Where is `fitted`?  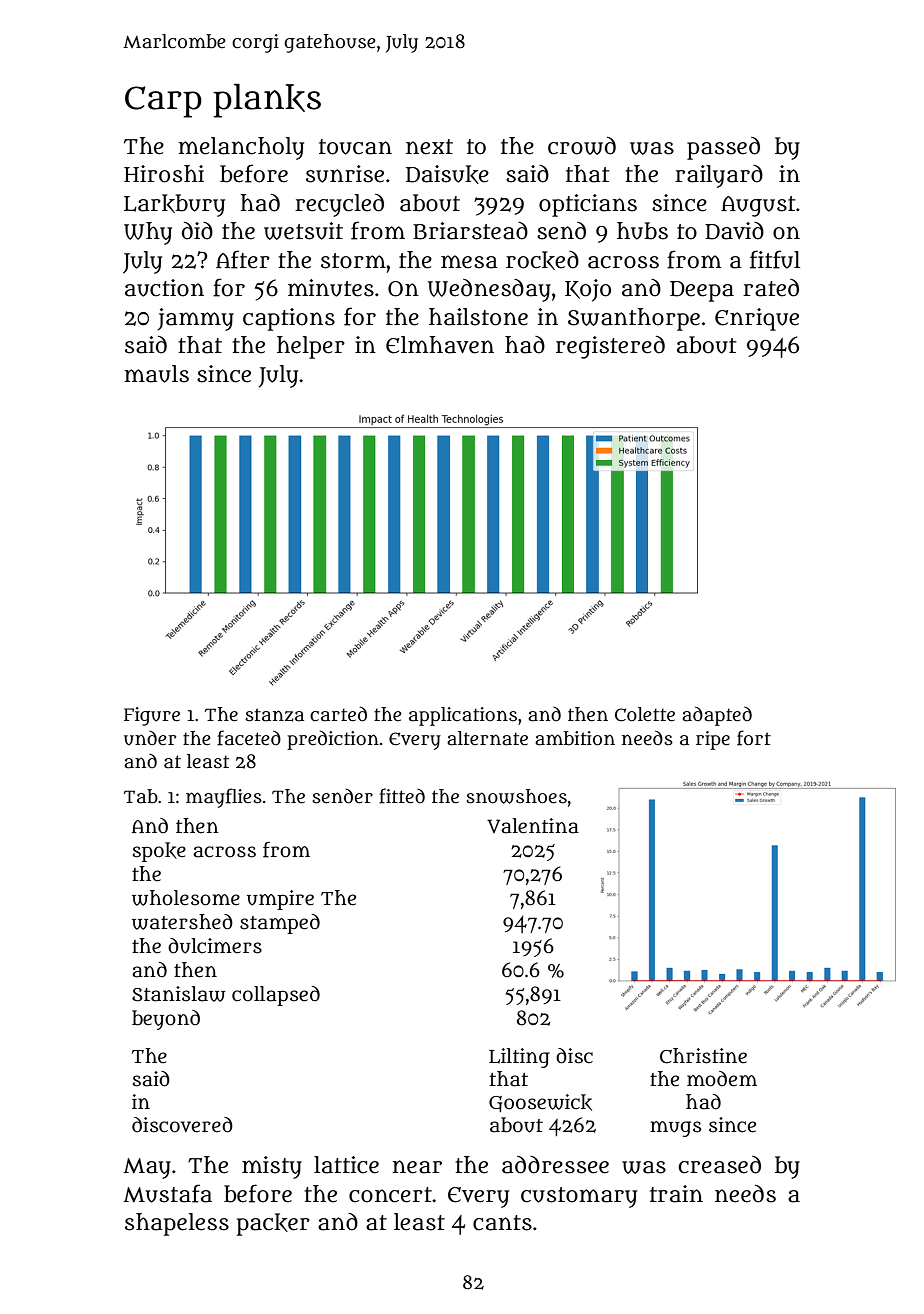 fitted is located at coordinates (402, 796).
